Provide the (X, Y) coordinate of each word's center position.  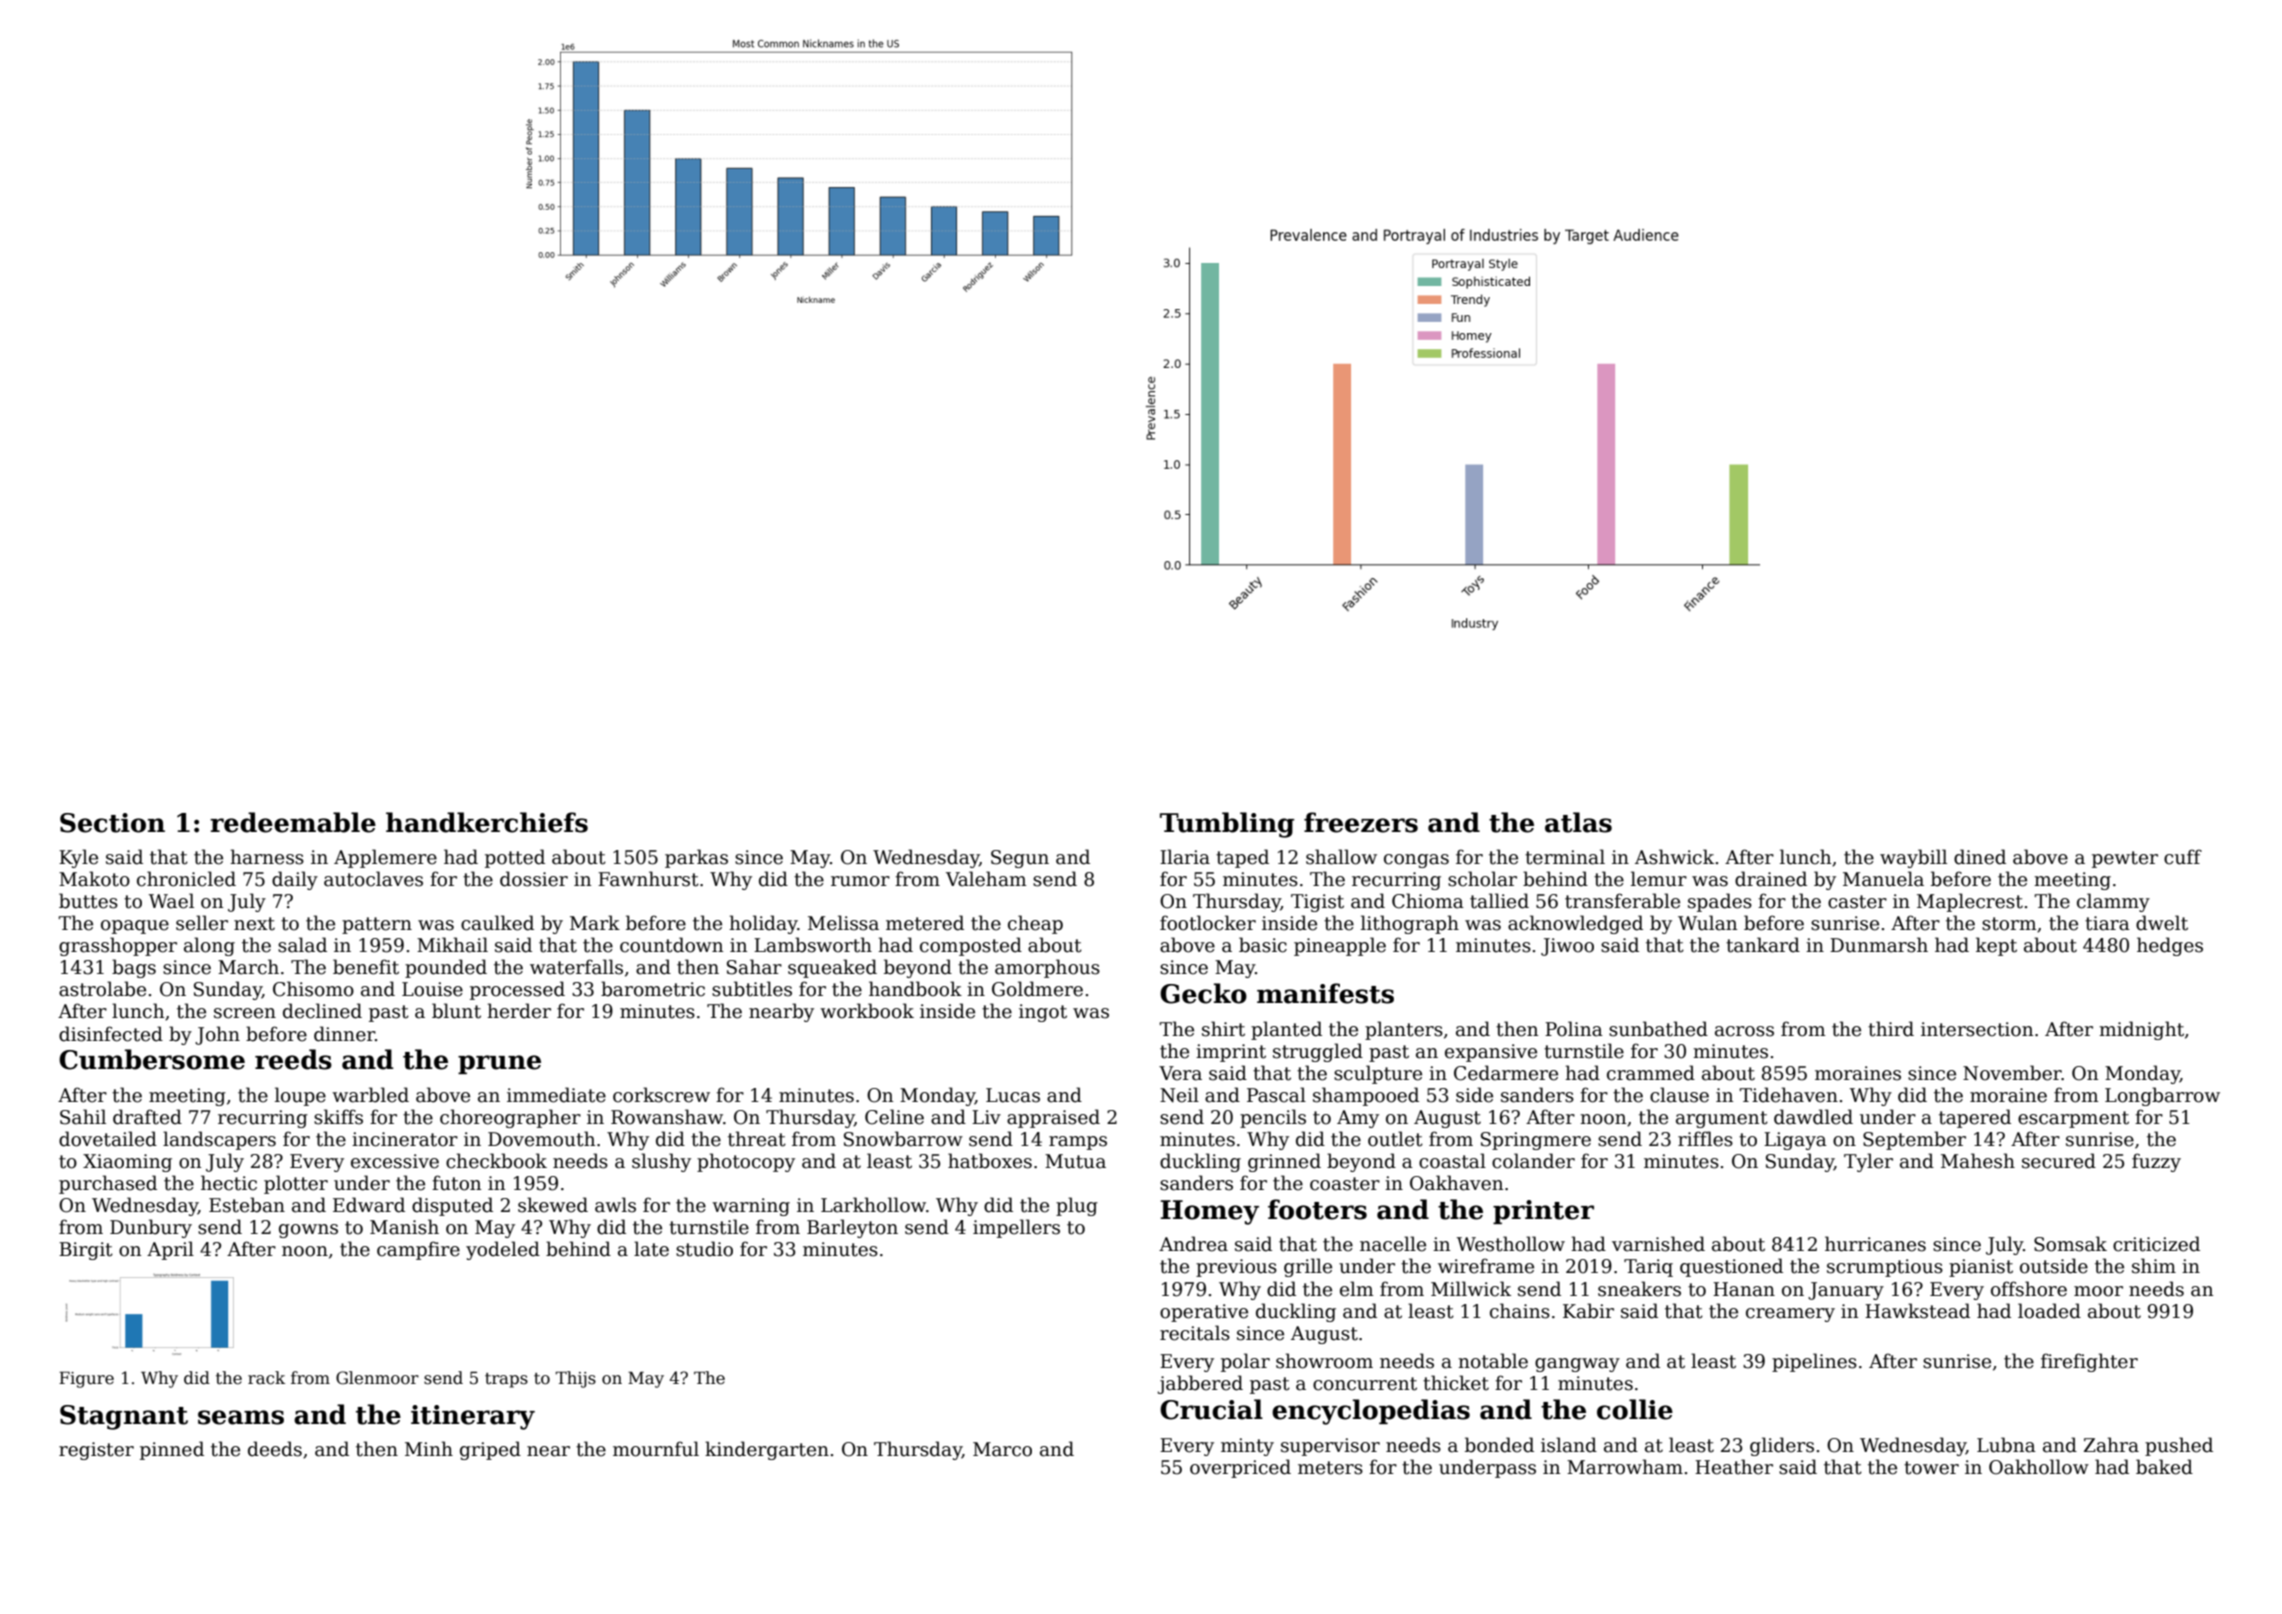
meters (1330, 1468)
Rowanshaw (667, 1117)
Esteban (247, 1205)
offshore (2029, 1289)
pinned (172, 1450)
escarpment (2073, 1119)
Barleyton (852, 1228)
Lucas (1013, 1095)
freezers (1361, 822)
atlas (1578, 822)
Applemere (385, 858)
